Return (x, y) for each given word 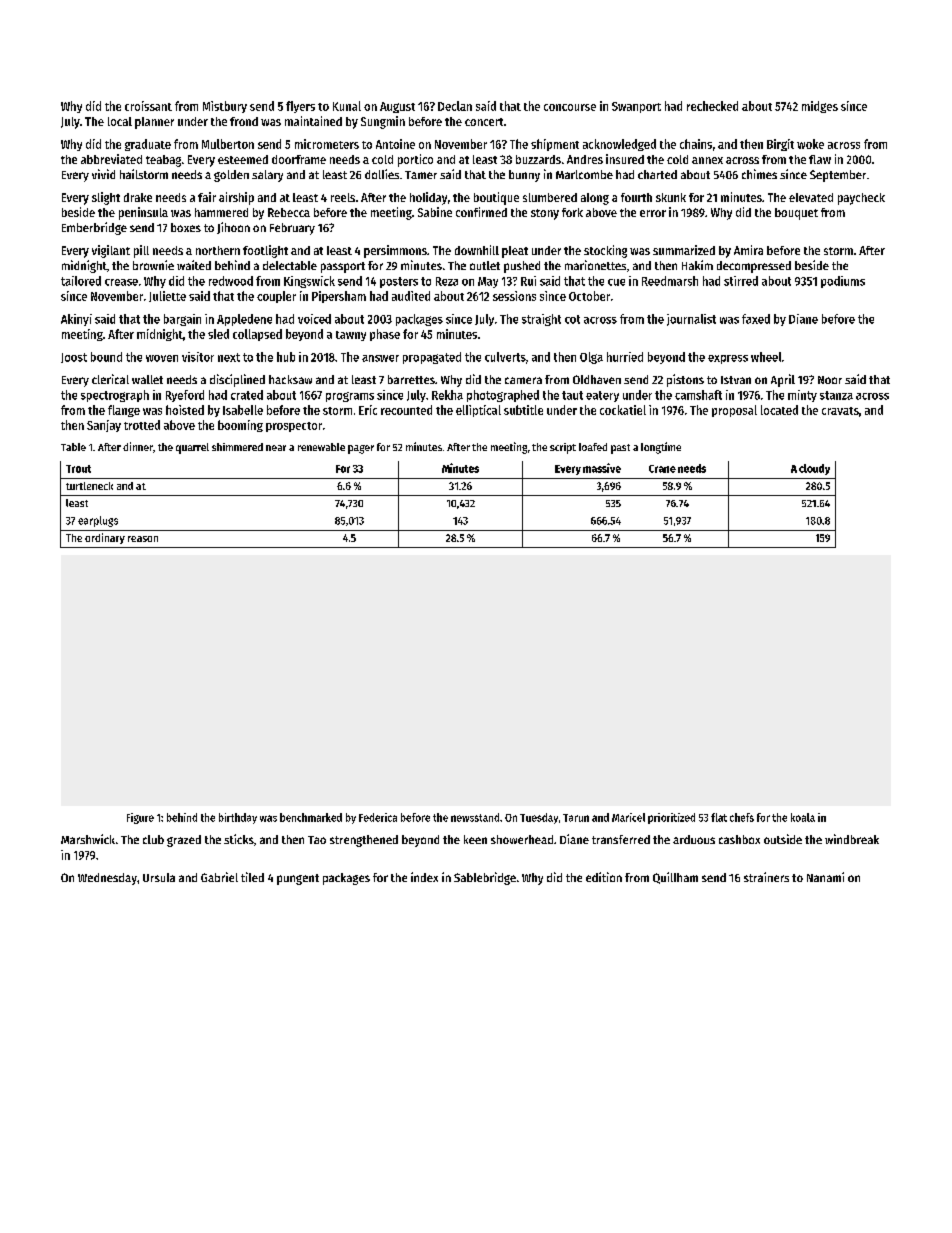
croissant (148, 106)
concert (484, 122)
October (589, 296)
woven (162, 358)
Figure (140, 818)
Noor (830, 380)
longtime (661, 448)
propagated (432, 358)
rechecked (712, 106)
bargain (182, 320)
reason (143, 539)
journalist (691, 320)
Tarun (576, 818)
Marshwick (88, 839)
